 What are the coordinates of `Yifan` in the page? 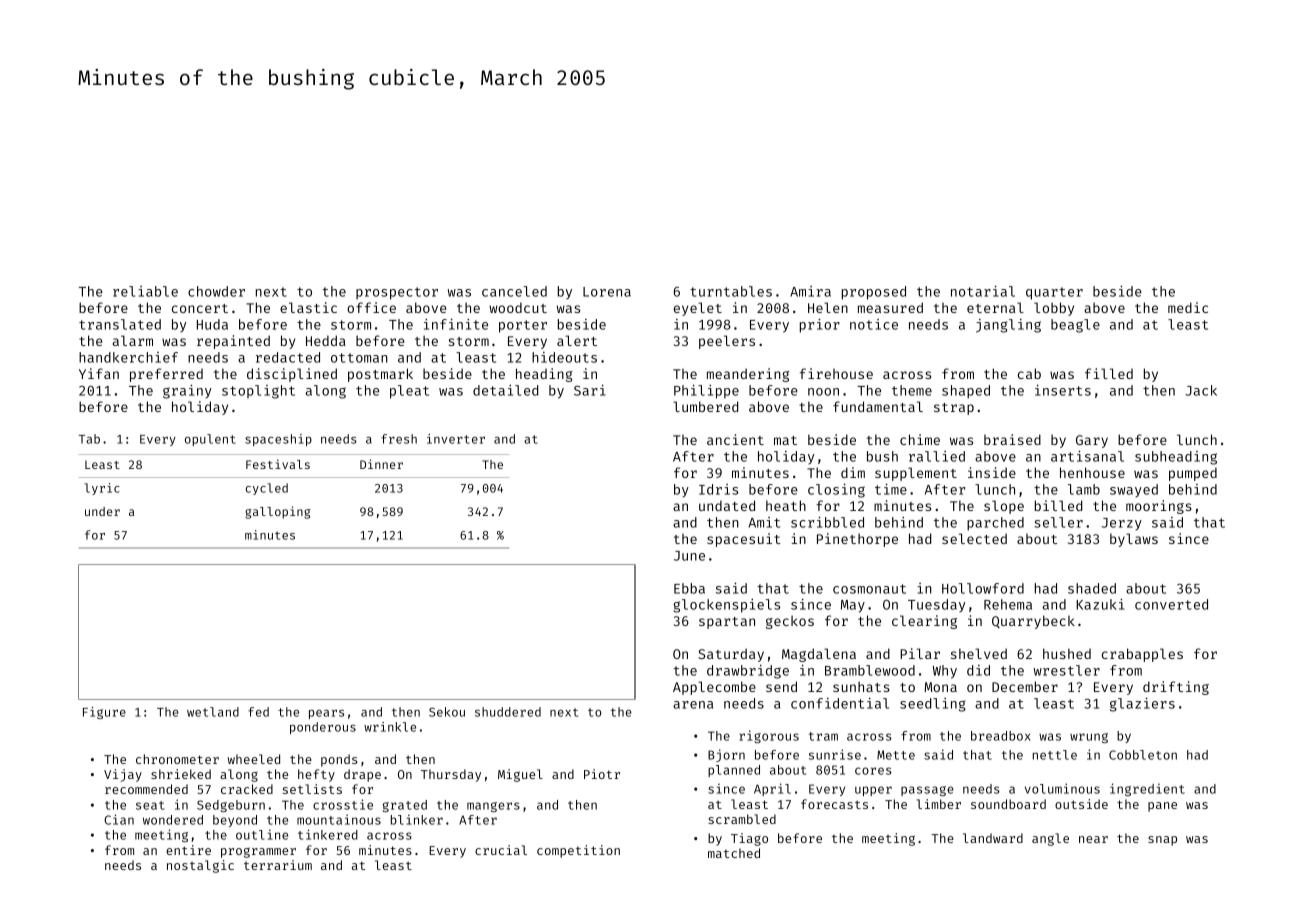 It's located at (99, 373).
